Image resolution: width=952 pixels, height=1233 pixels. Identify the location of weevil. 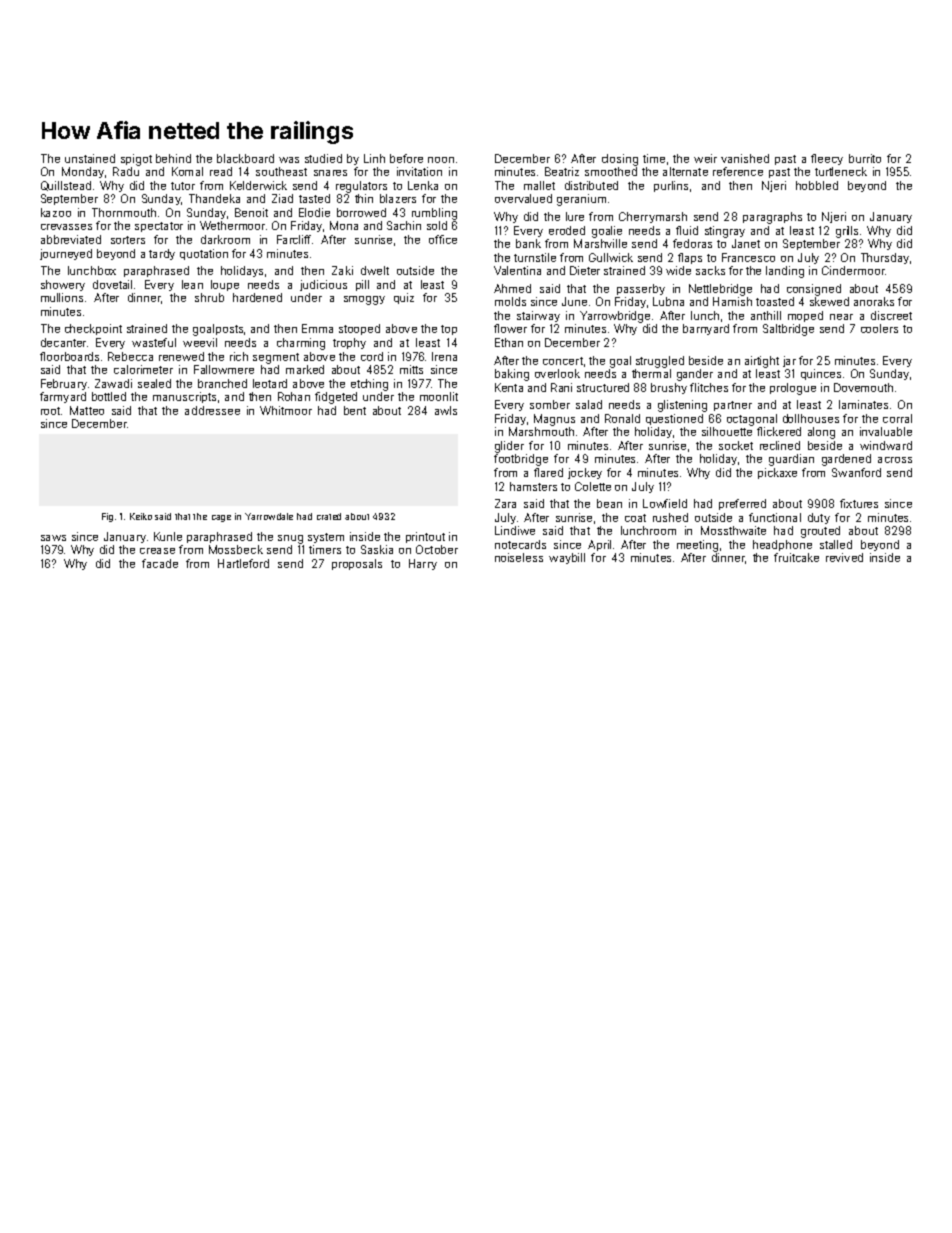
(200, 342).
